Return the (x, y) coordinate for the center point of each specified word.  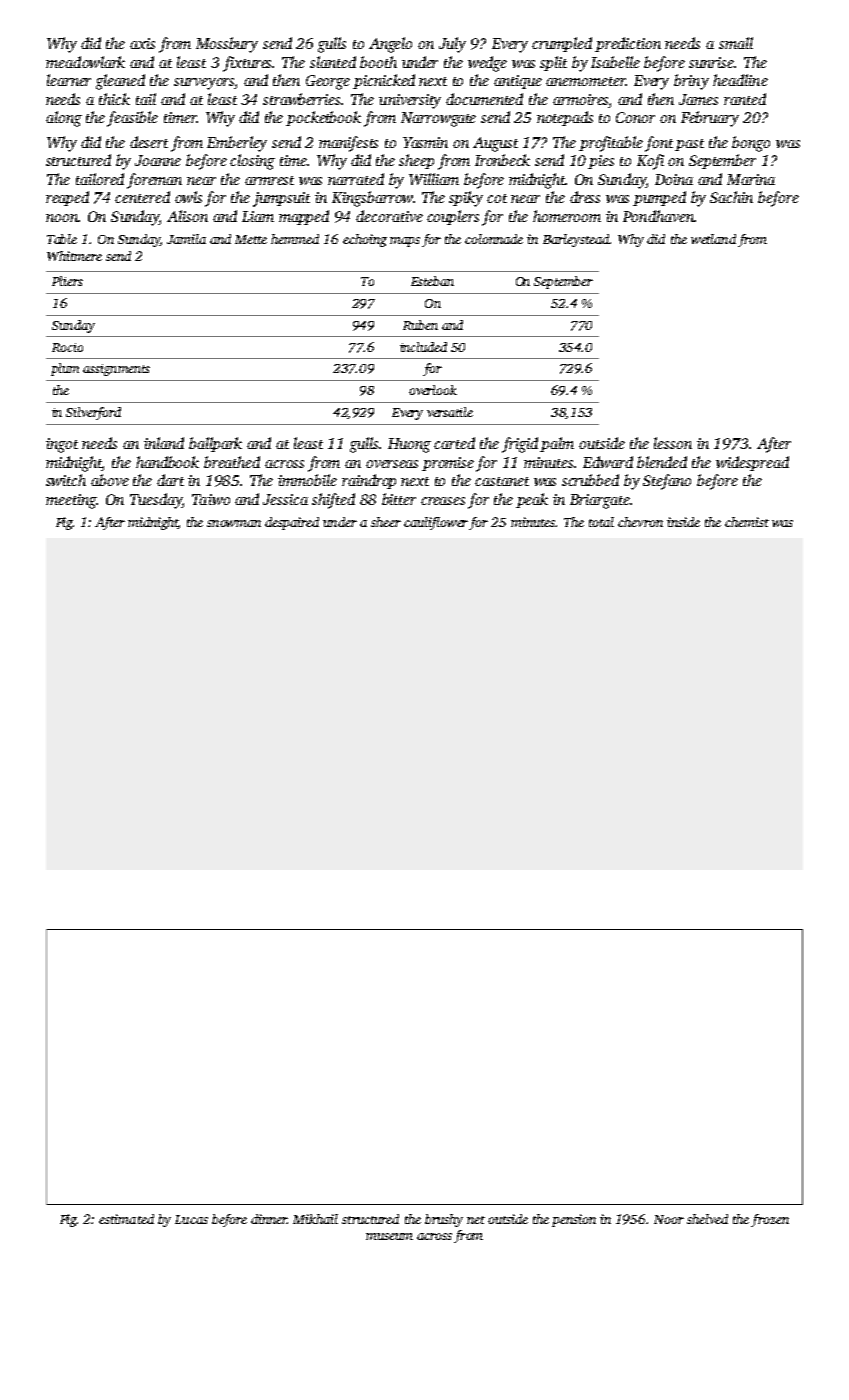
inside (683, 522)
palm (557, 444)
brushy (444, 1220)
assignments (116, 370)
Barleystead (576, 240)
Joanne (158, 160)
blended (662, 462)
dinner (269, 1219)
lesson (673, 443)
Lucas (191, 1219)
